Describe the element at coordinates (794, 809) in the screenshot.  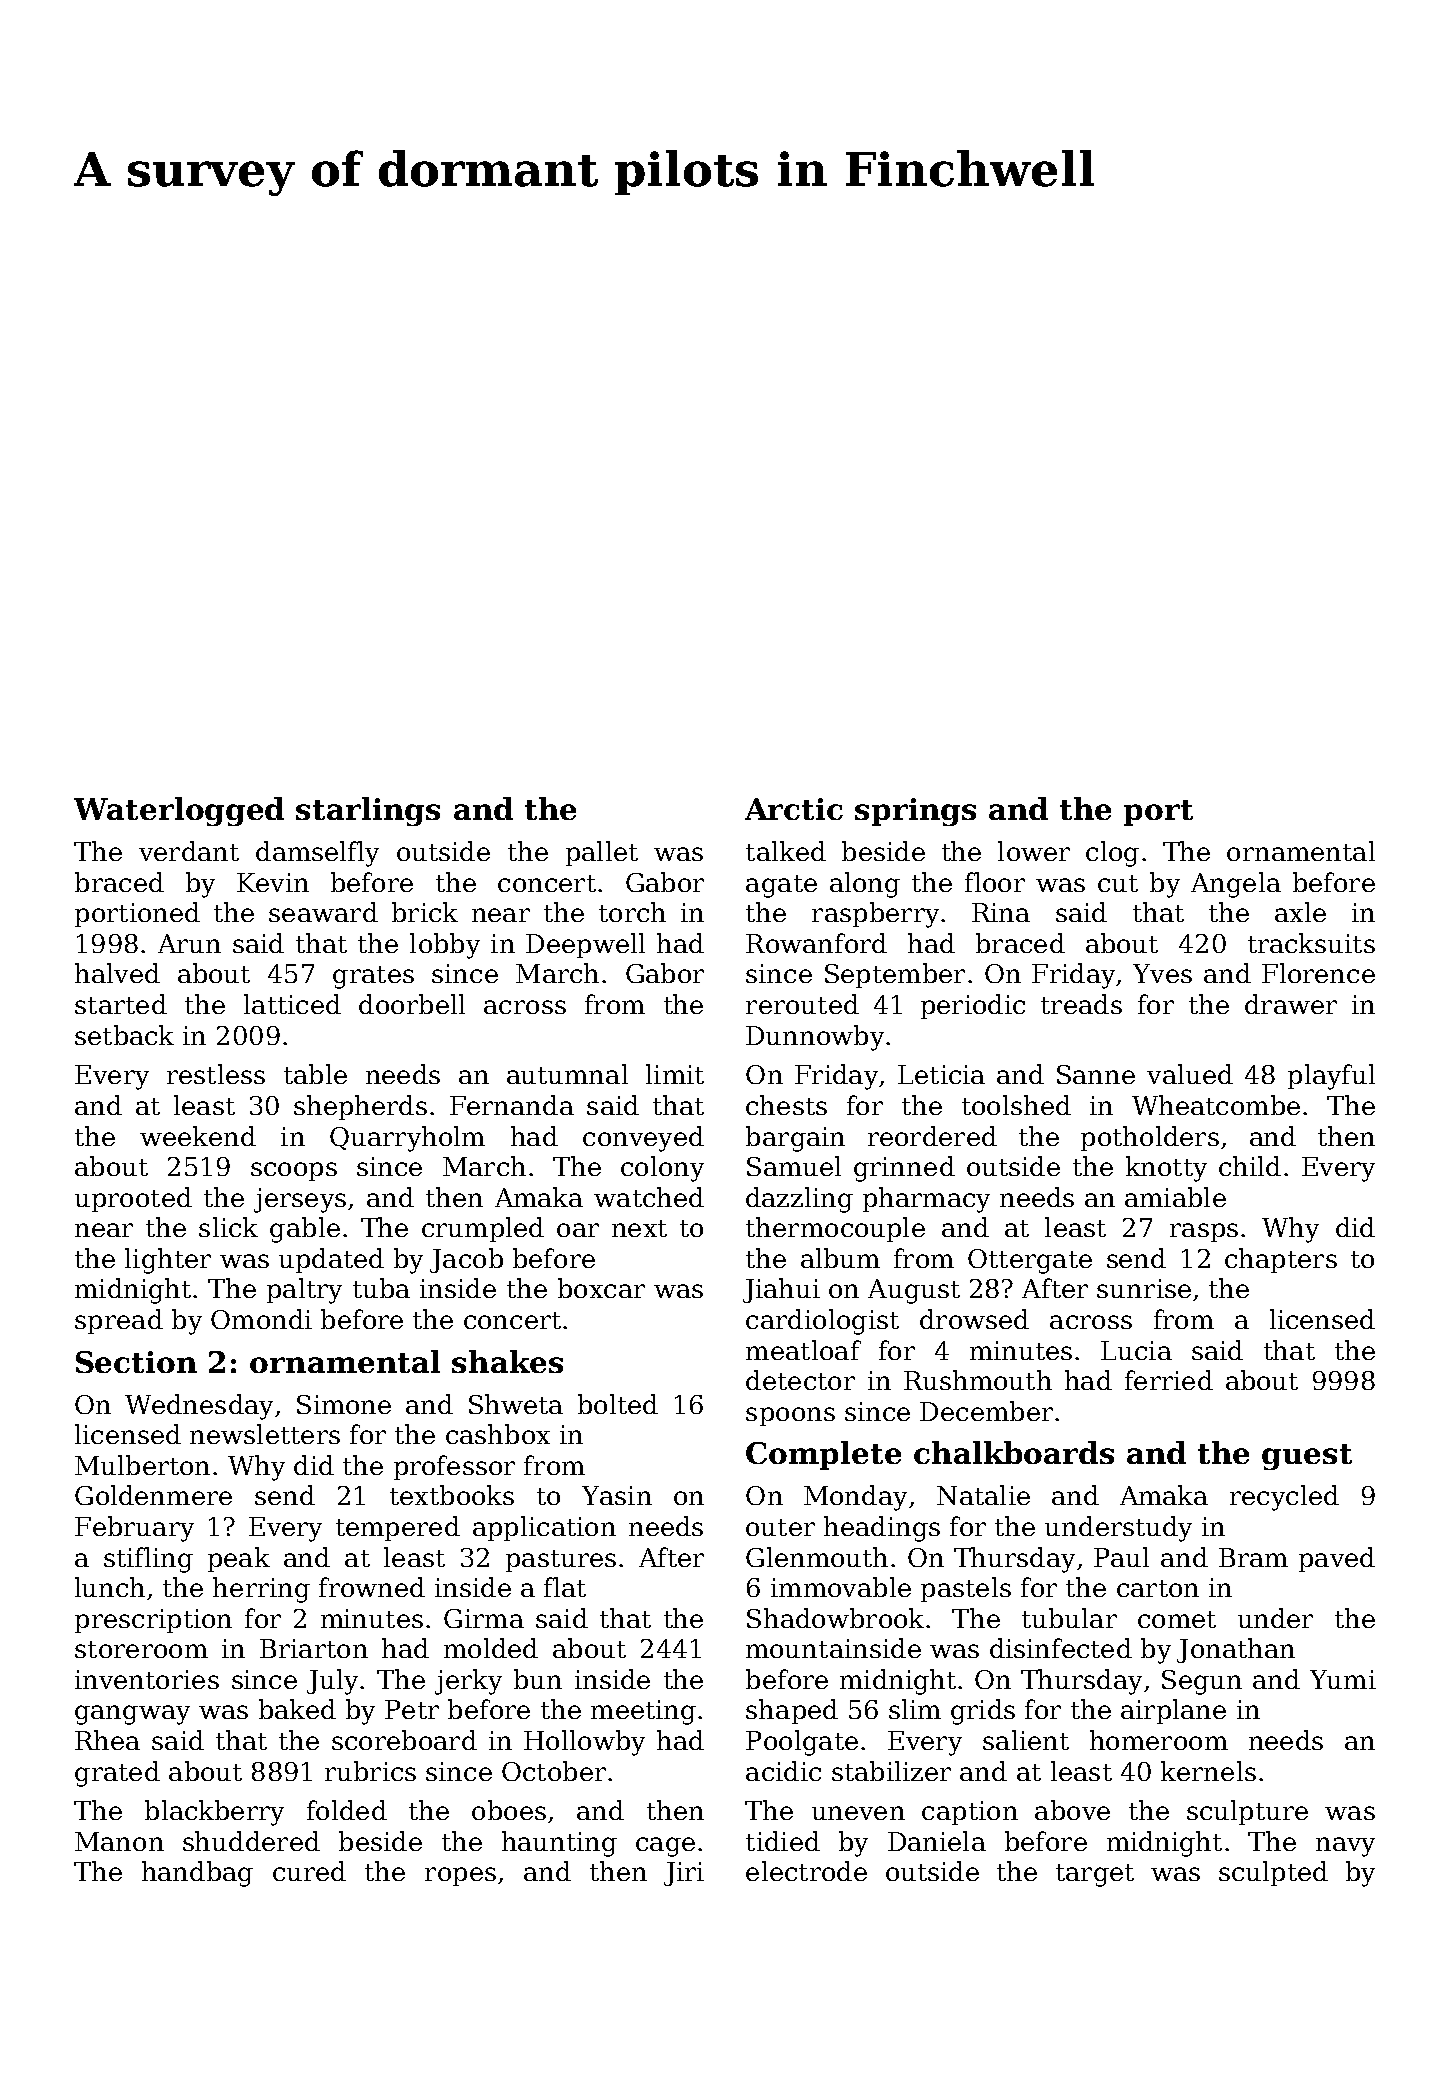
I see `Arctic` at that location.
